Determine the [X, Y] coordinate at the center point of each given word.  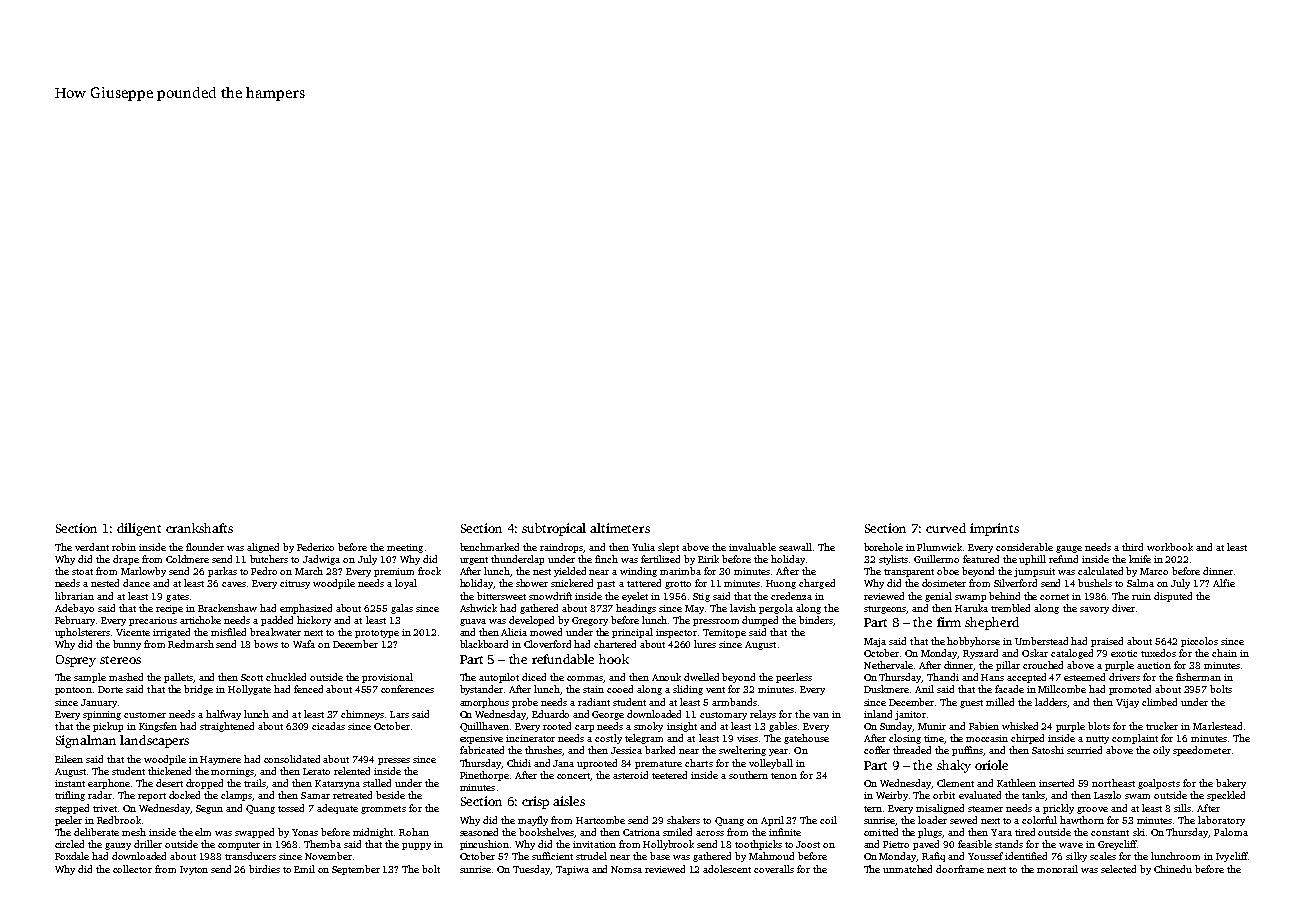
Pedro [264, 571]
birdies [264, 869]
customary [723, 716]
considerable [1024, 547]
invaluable [752, 547]
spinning [102, 715]
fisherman [1198, 677]
